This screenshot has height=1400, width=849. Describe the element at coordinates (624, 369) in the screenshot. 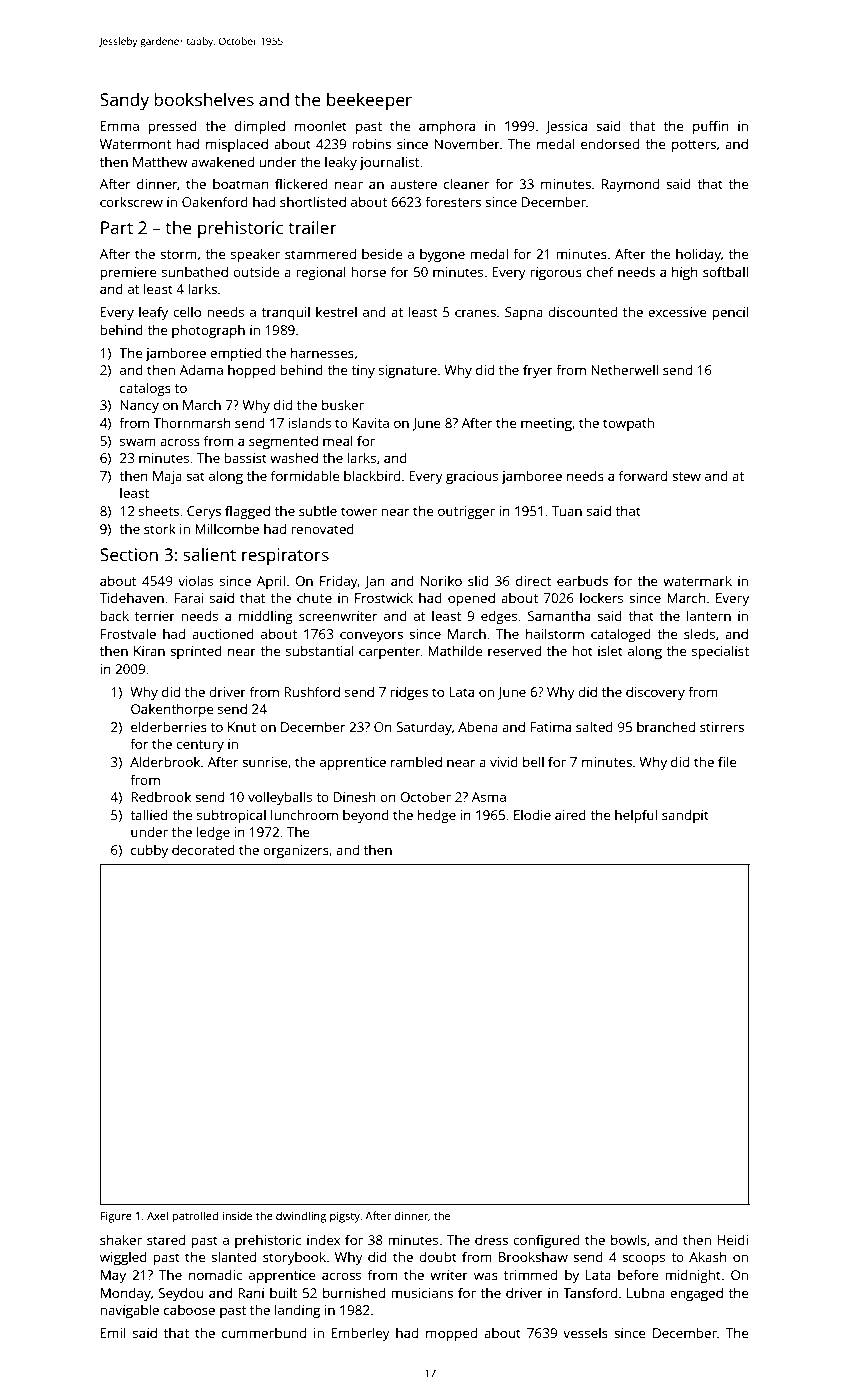

I see `Netherwell` at that location.
